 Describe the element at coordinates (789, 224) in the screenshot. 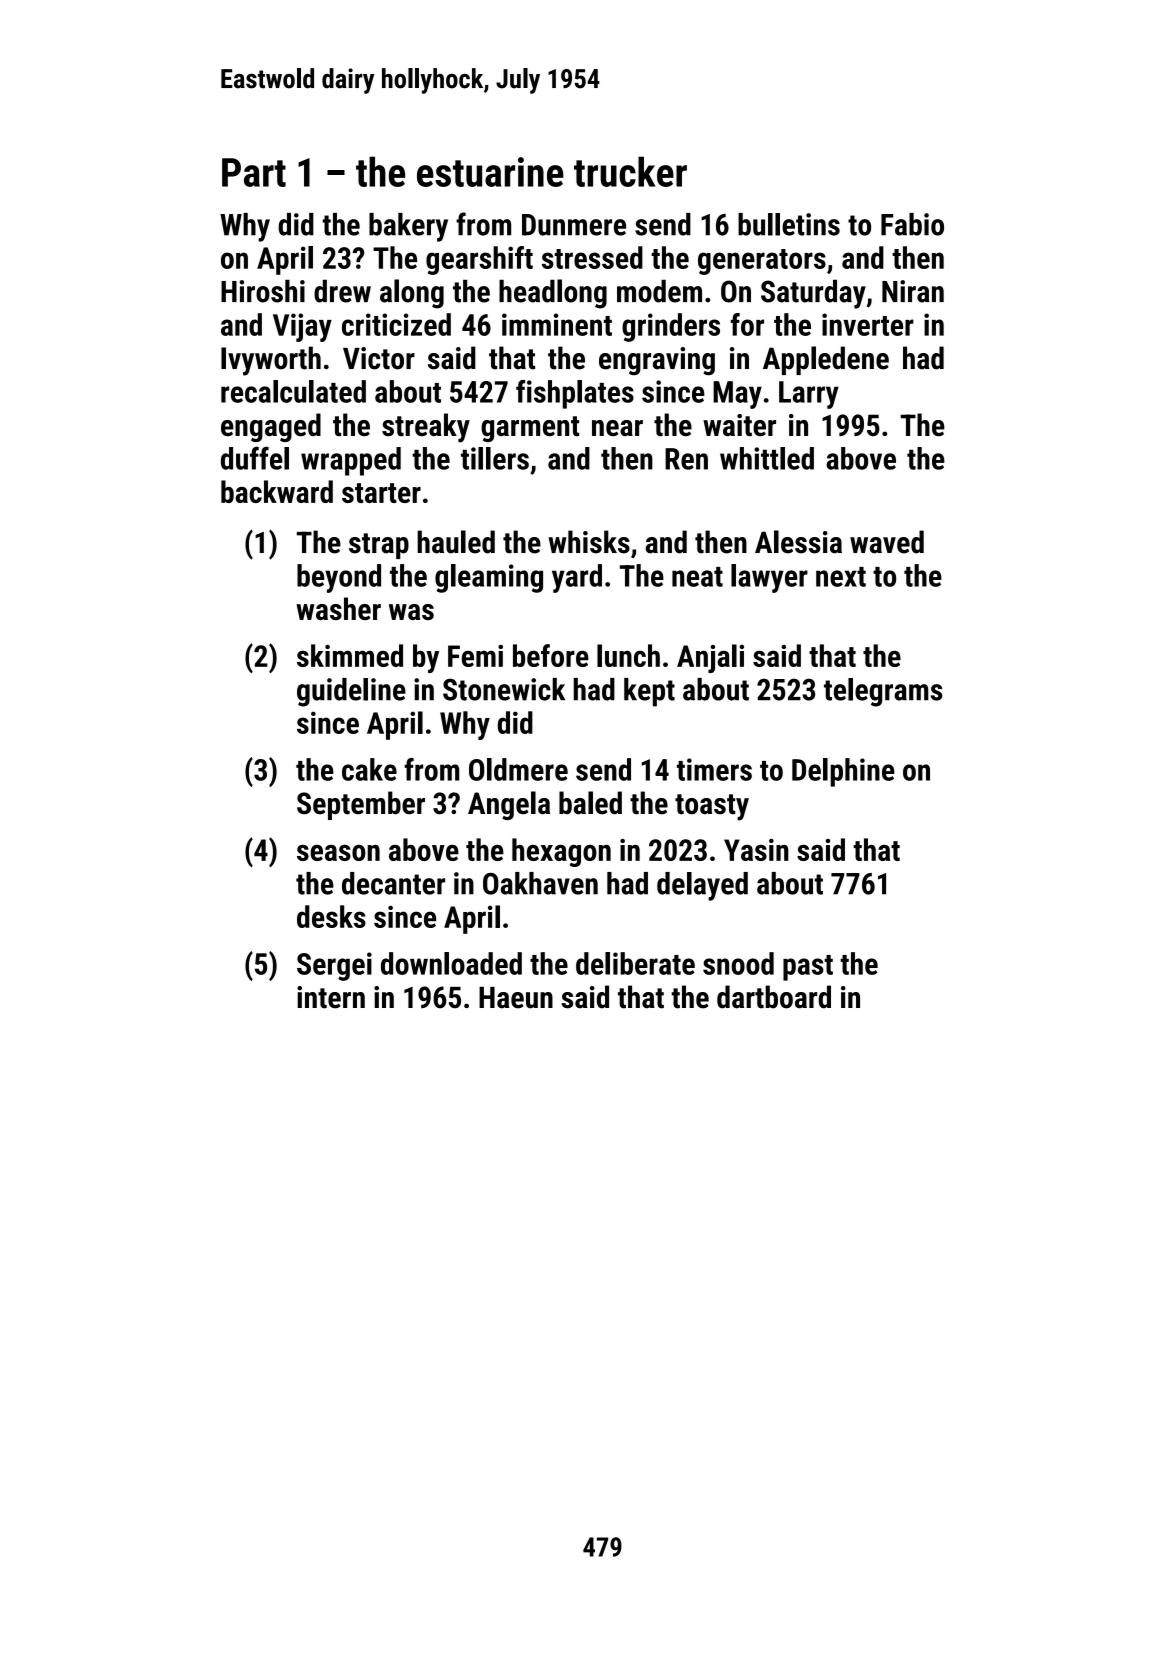

I see `bulletins` at that location.
